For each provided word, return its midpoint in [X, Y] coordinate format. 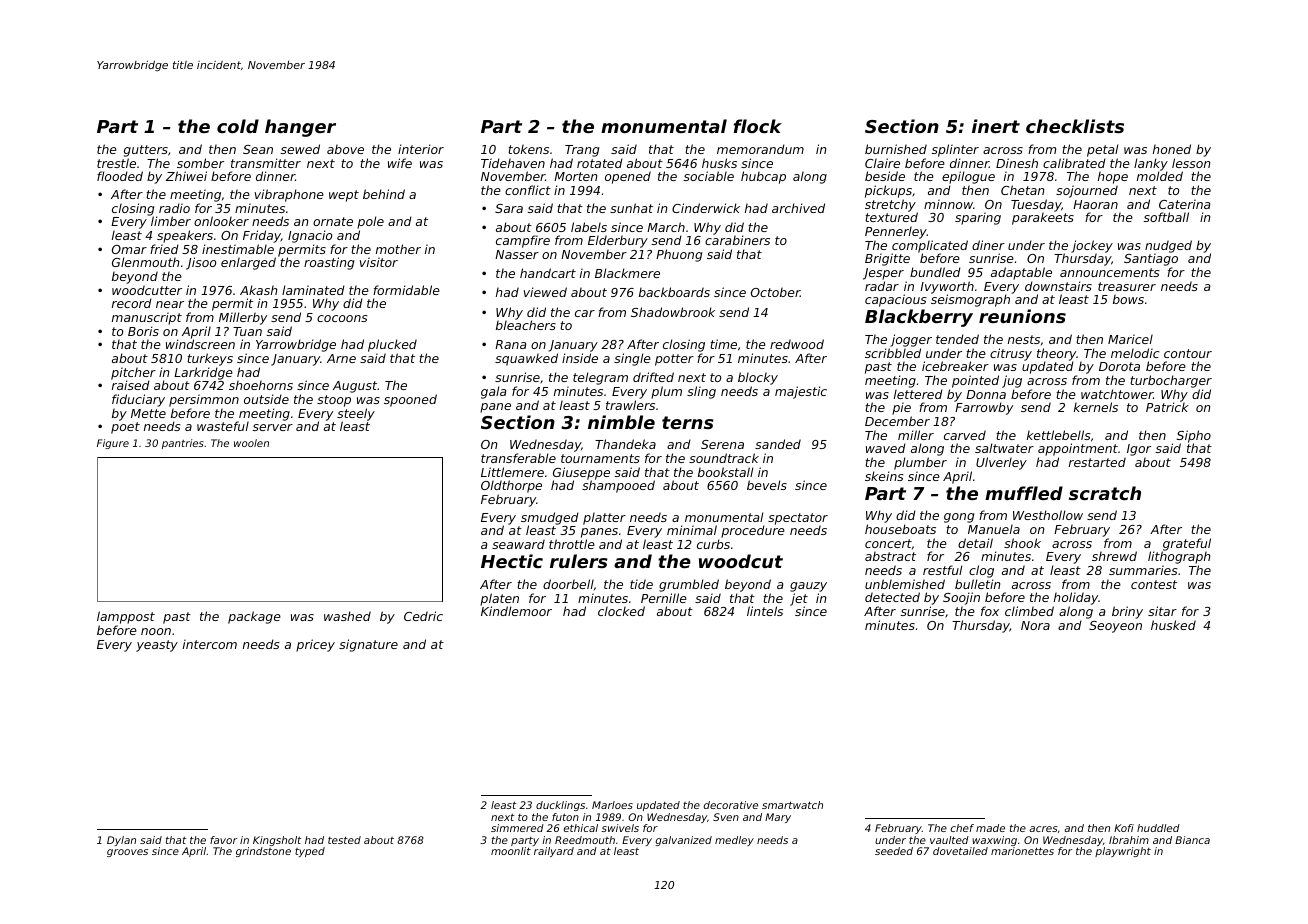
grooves [127, 853]
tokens [528, 149]
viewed [545, 292]
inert [996, 126]
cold [238, 126]
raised [131, 385]
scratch [1105, 493]
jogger [911, 340]
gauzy [808, 587]
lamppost [126, 617]
